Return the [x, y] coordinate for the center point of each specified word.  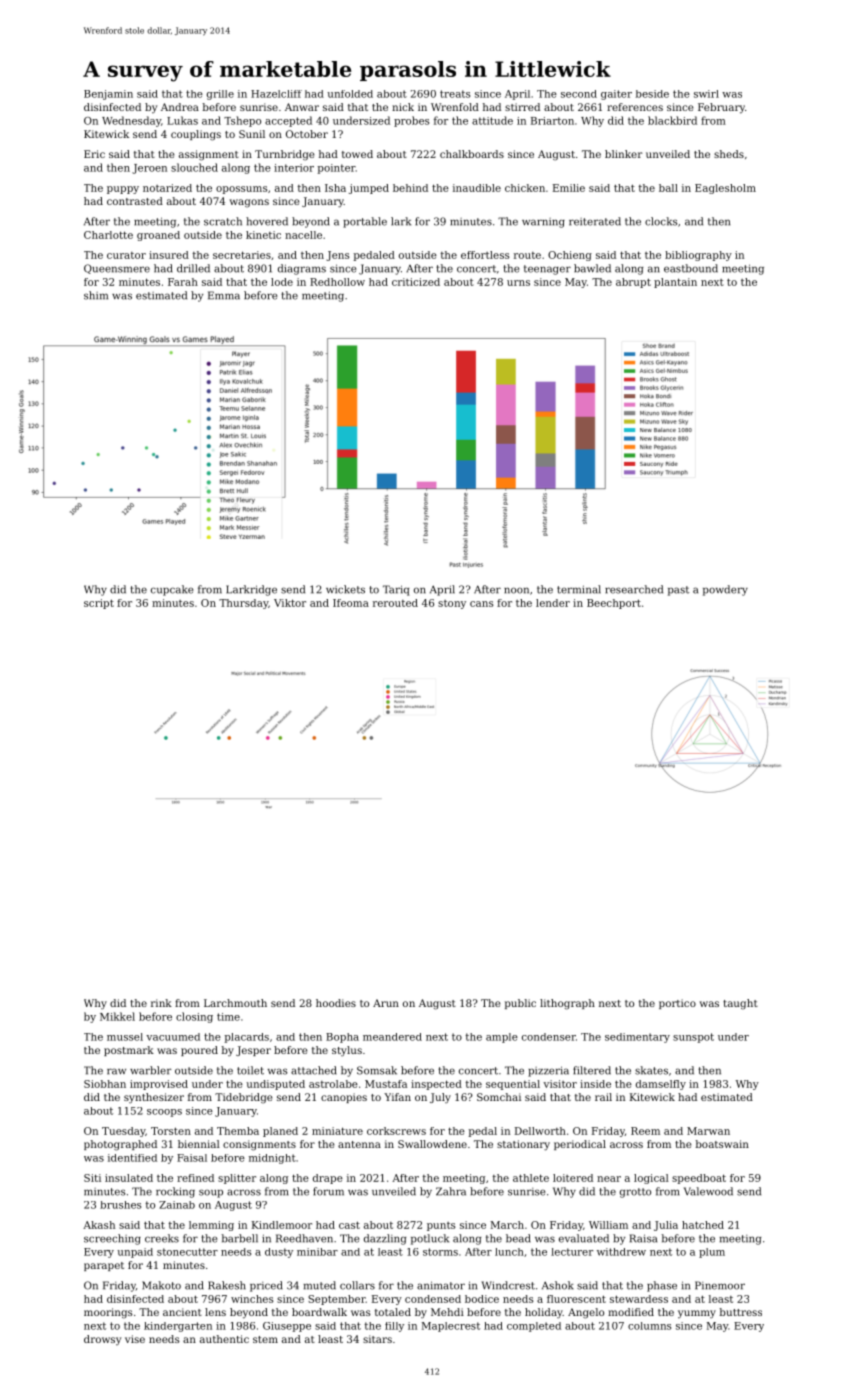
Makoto [161, 1285]
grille [220, 95]
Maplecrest [451, 1327]
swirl [706, 94]
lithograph [567, 1004]
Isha [335, 188]
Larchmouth [235, 1003]
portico [677, 1004]
